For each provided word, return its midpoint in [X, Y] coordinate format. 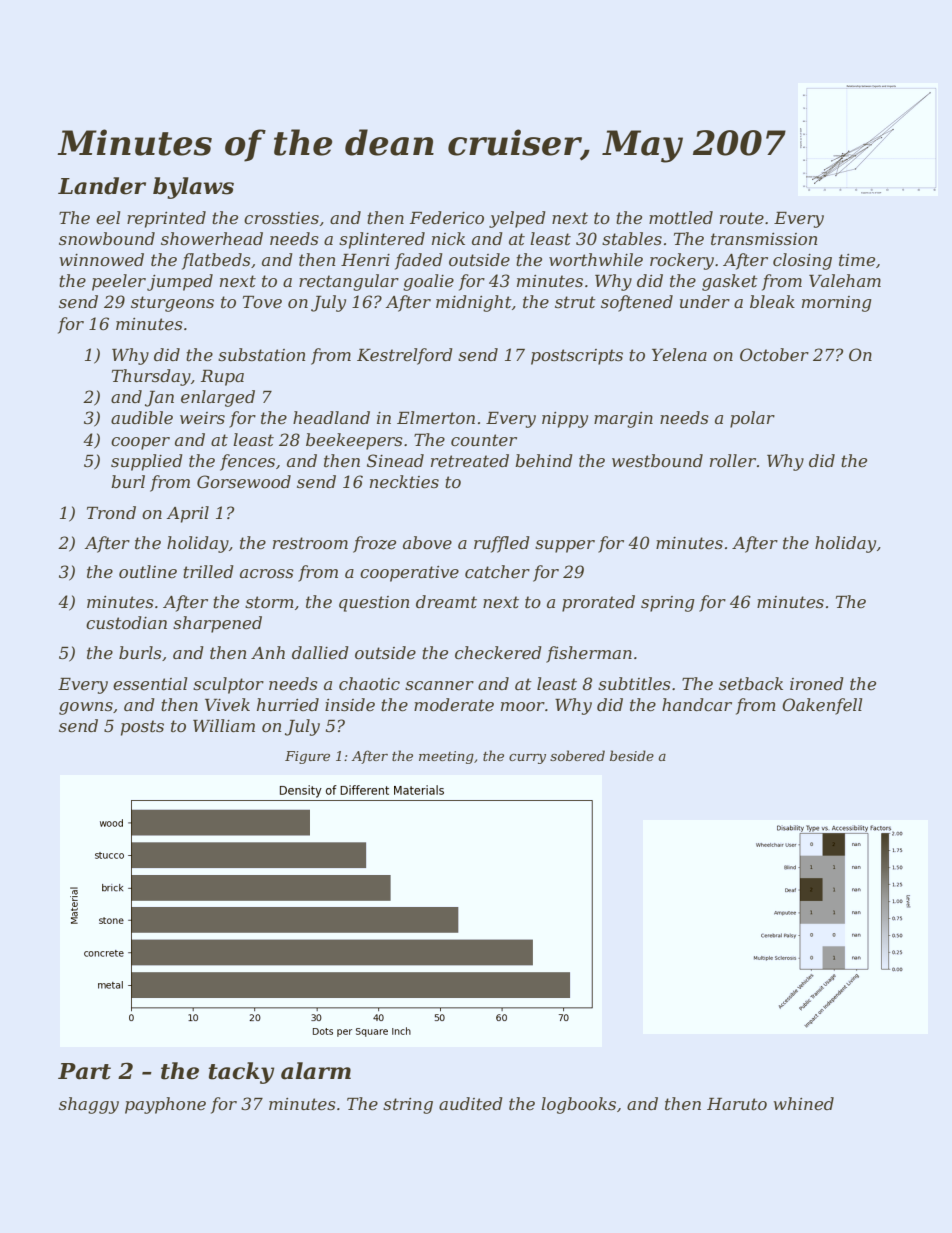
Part [84, 1071]
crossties [281, 218]
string [408, 1106]
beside [632, 755]
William [224, 725]
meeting [446, 757]
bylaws [193, 188]
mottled [681, 217]
